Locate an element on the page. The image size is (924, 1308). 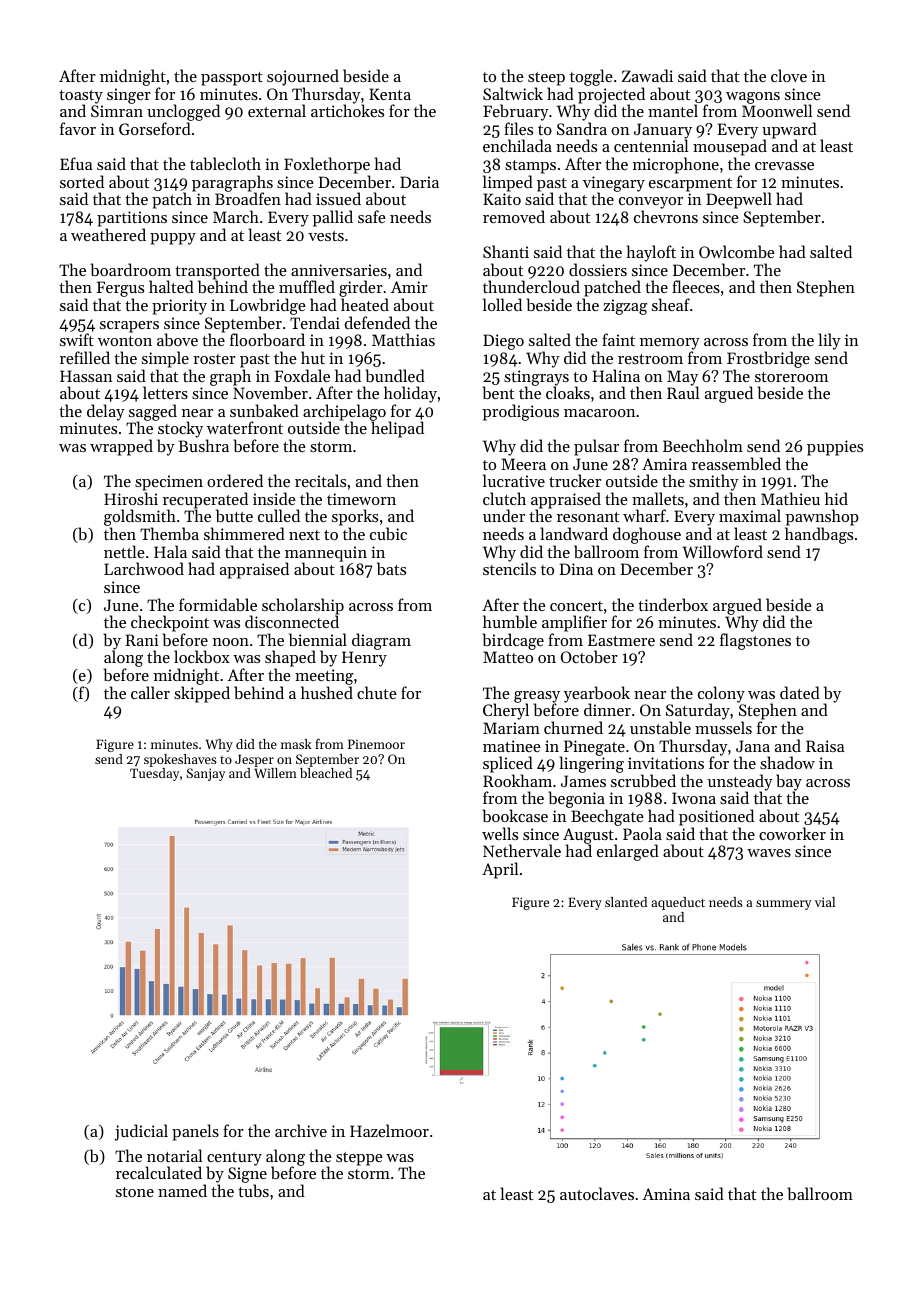
safe is located at coordinates (372, 216).
